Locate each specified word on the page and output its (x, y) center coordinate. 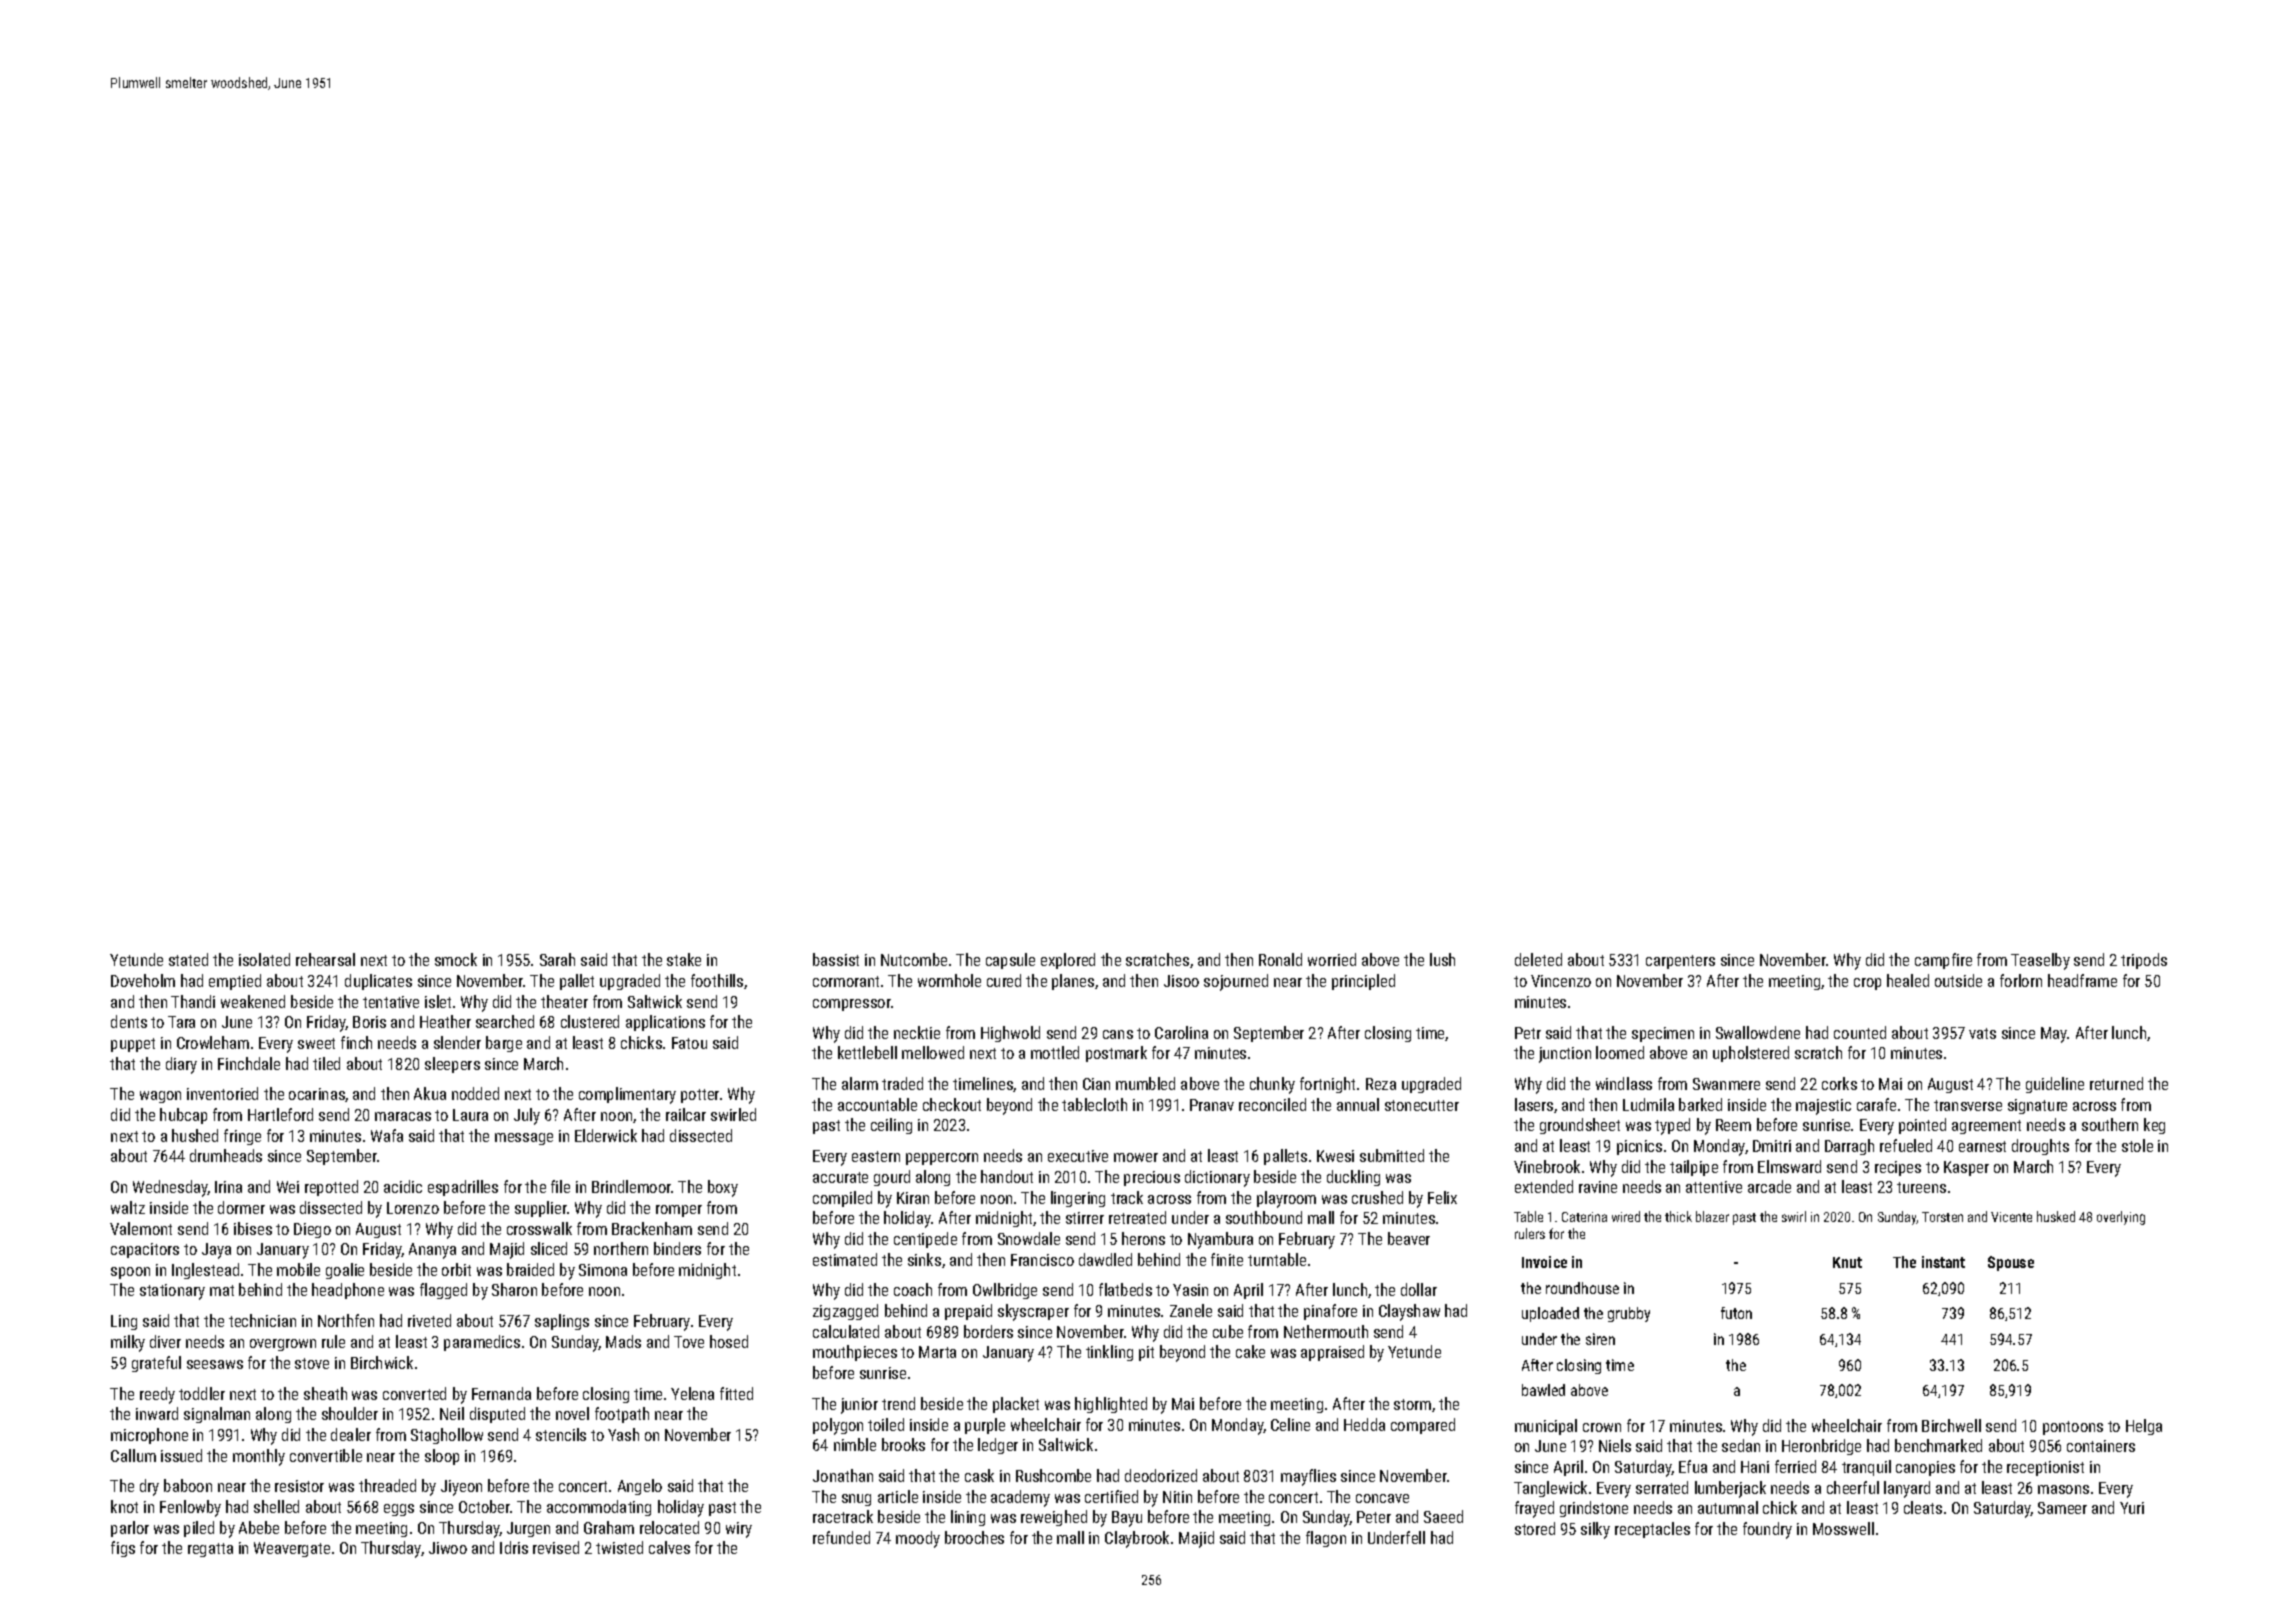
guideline (2055, 1085)
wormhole (949, 980)
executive (1078, 1156)
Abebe (259, 1527)
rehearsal (325, 959)
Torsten (1942, 1217)
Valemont (141, 1228)
